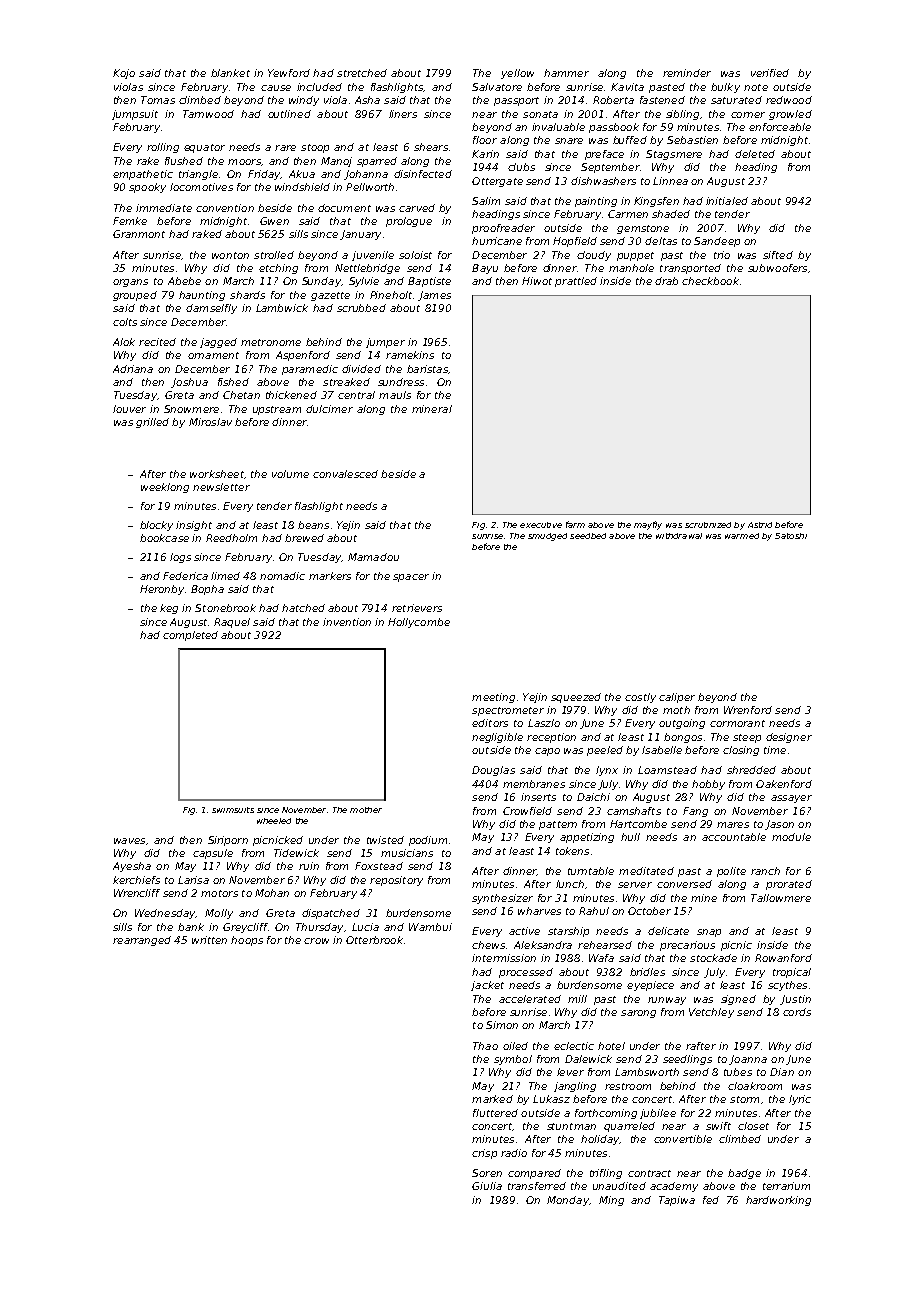 The image size is (924, 1308). Describe the element at coordinates (190, 636) in the page. I see `completed` at that location.
